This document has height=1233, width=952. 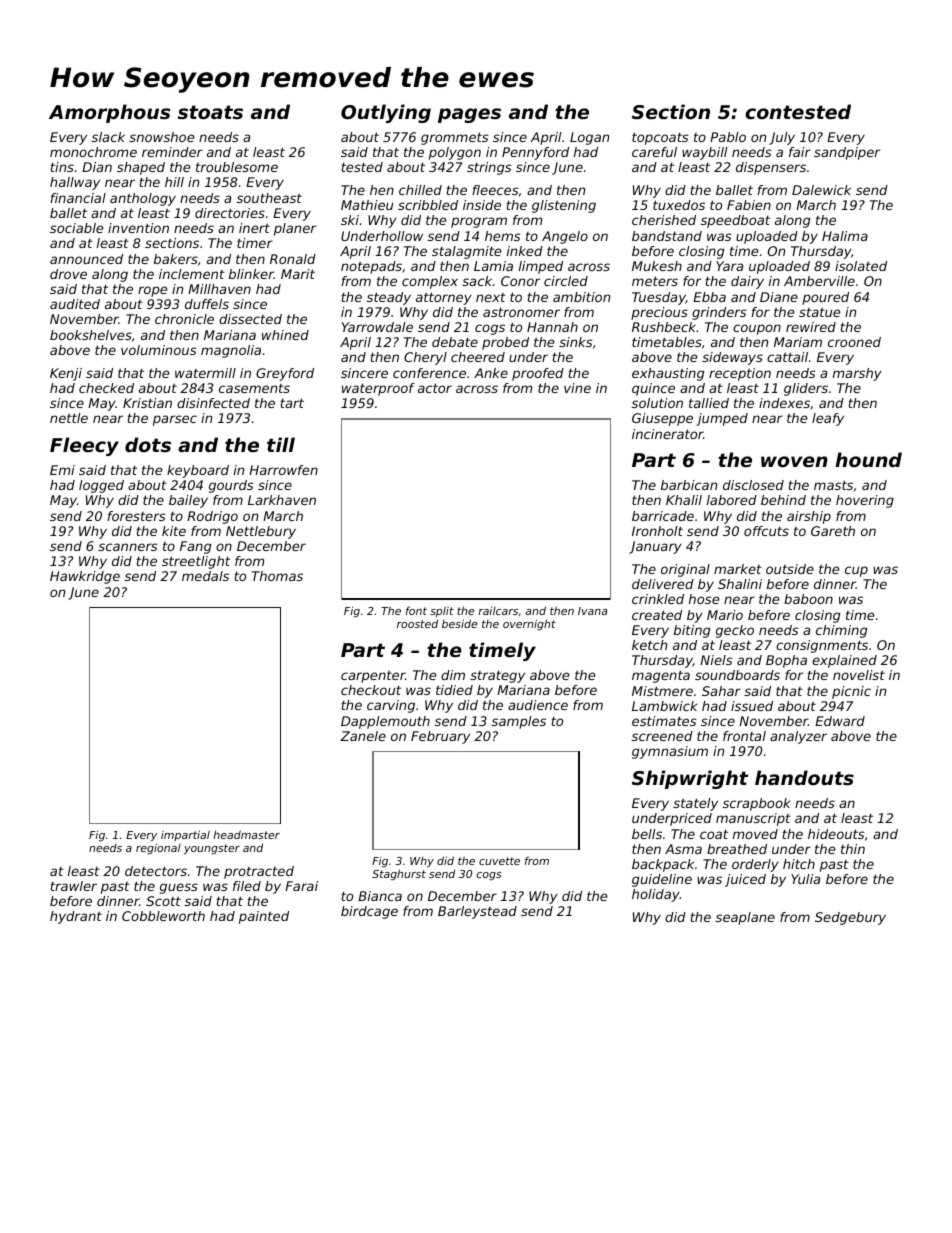 What do you see at coordinates (230, 213) in the document?
I see `directories` at bounding box center [230, 213].
